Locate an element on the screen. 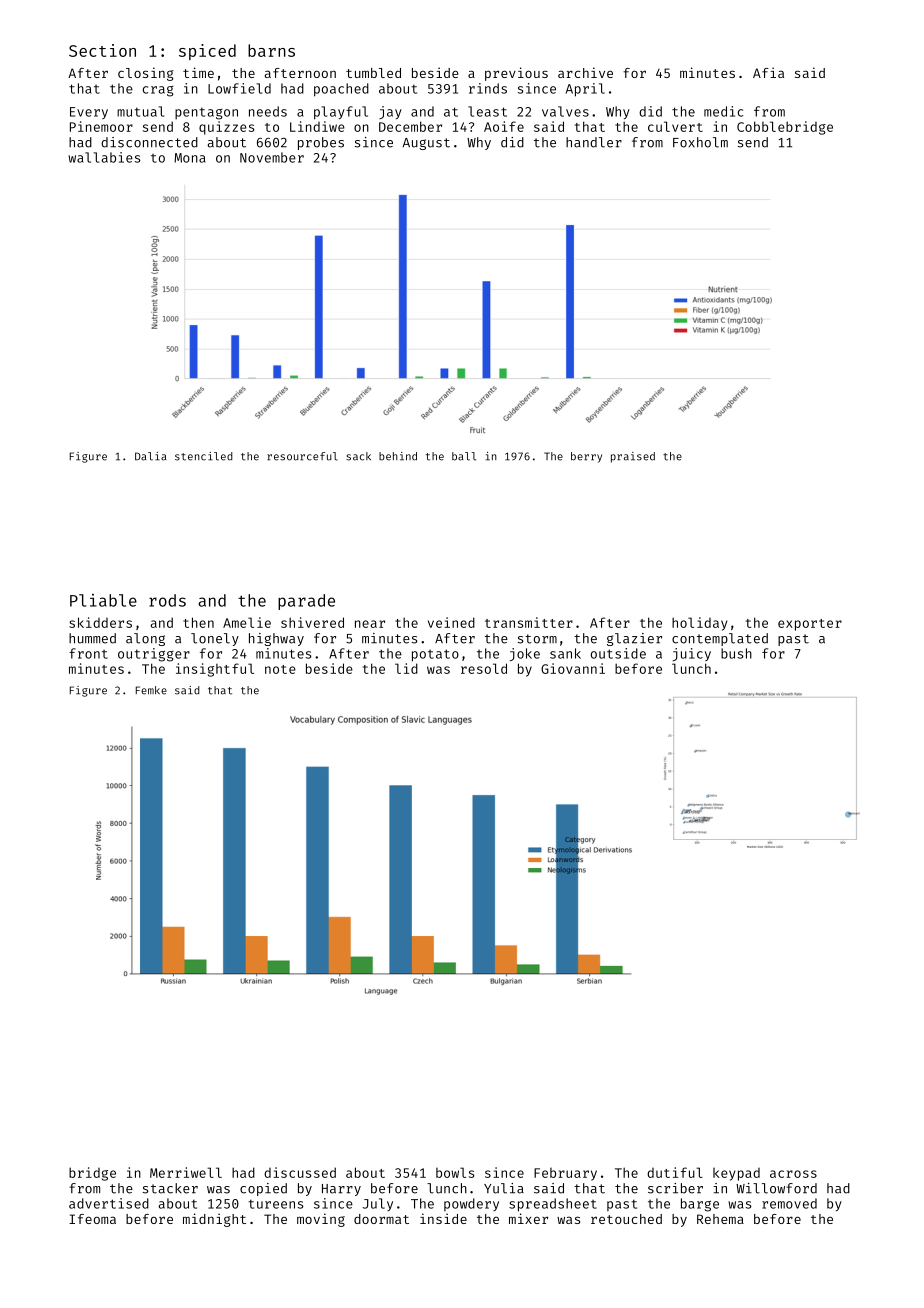 This screenshot has width=924, height=1308. potato is located at coordinates (435, 655).
